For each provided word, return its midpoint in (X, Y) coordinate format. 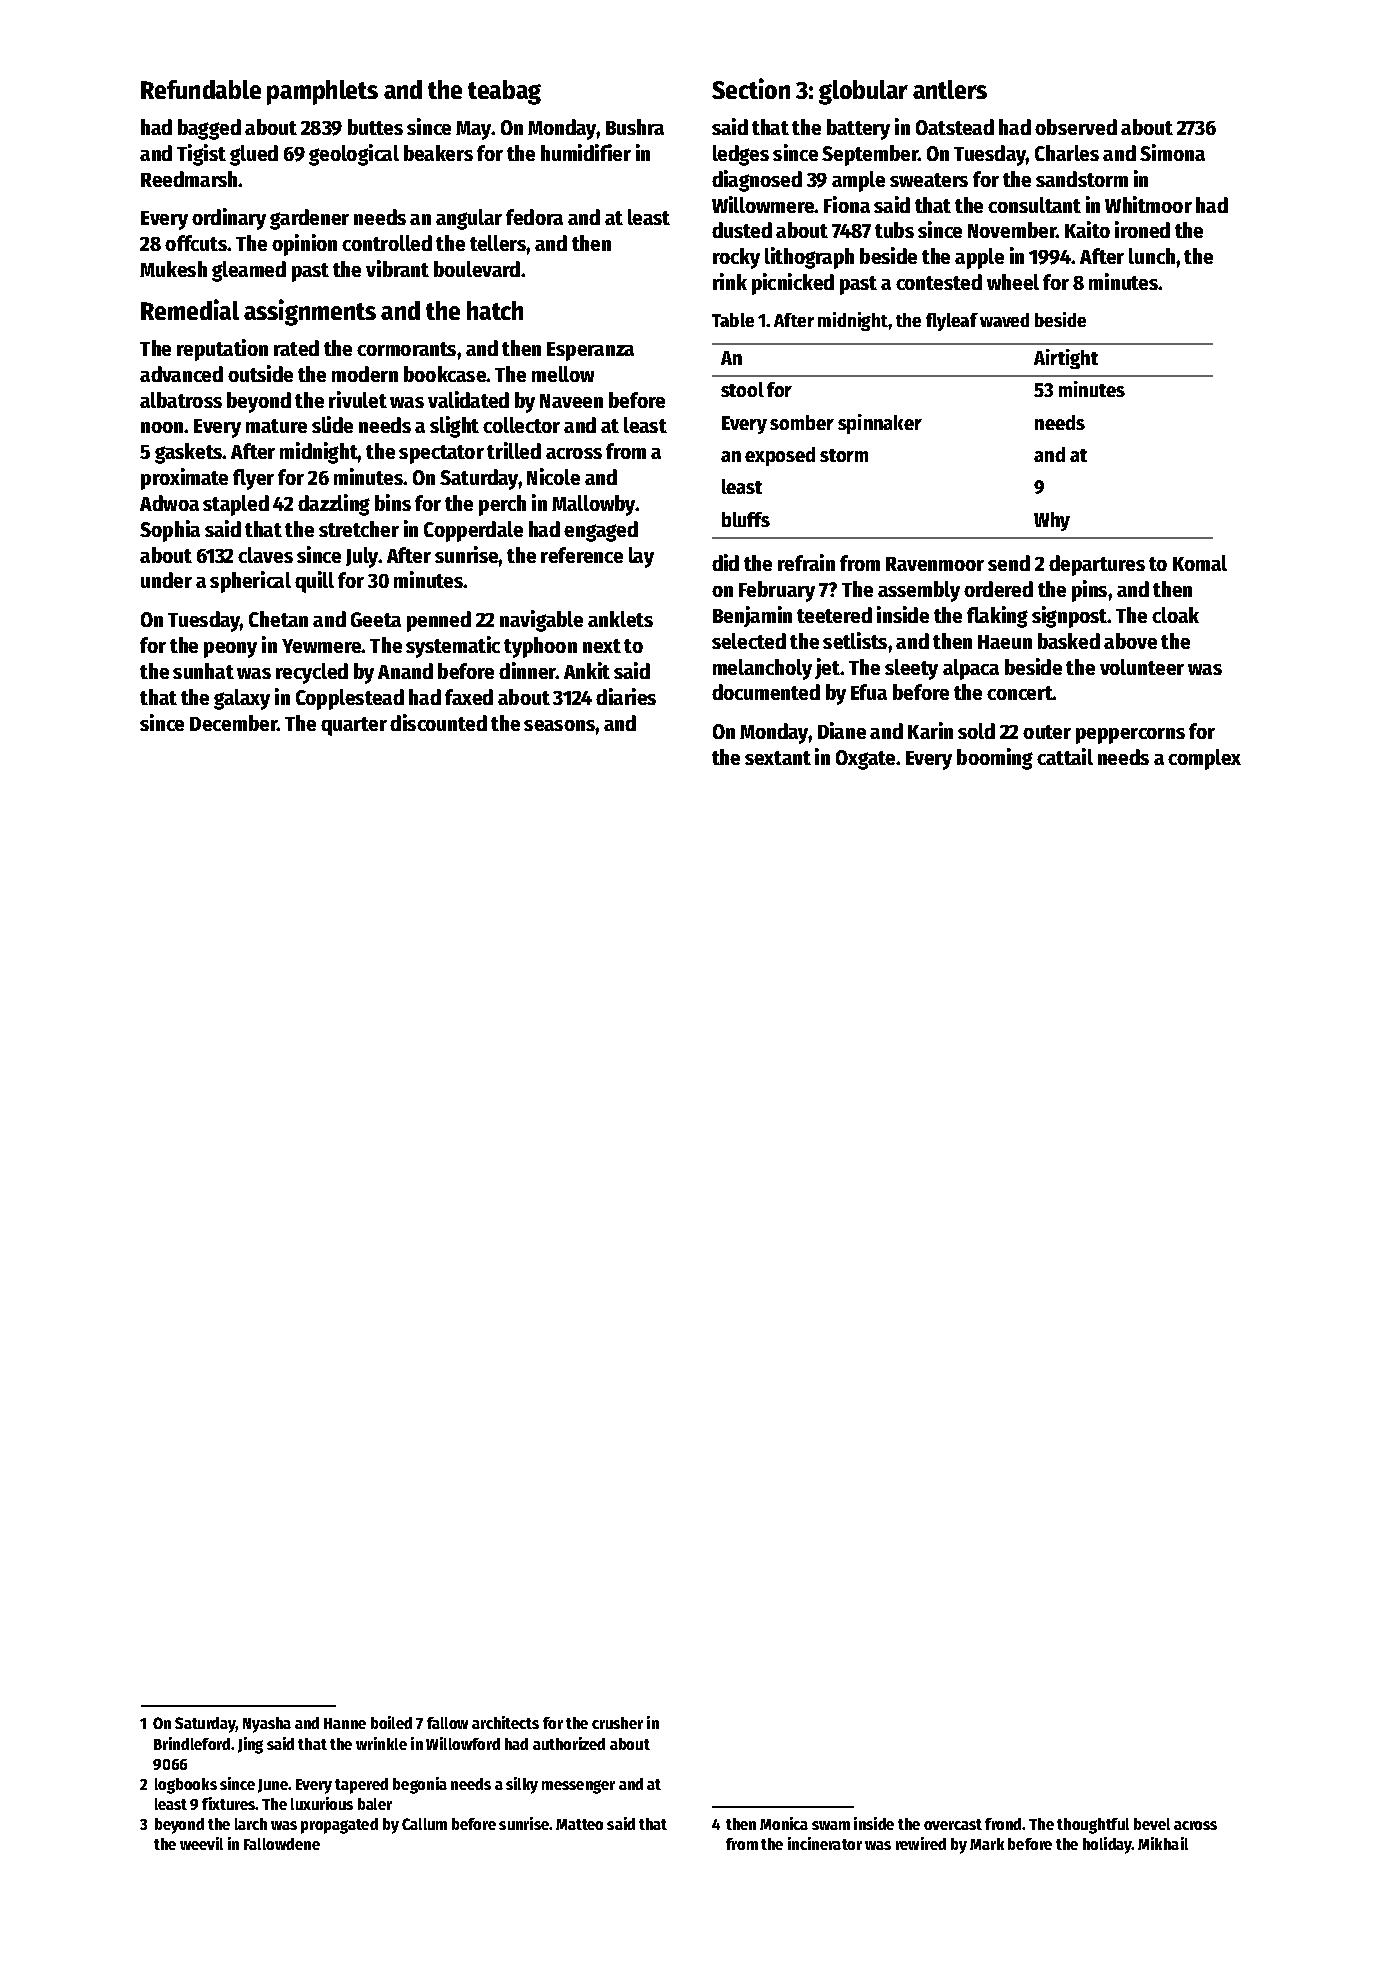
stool (742, 389)
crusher (617, 1723)
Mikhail (1163, 1843)
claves (265, 555)
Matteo (579, 1824)
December (233, 723)
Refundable (201, 89)
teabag (504, 92)
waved (1004, 320)
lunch (1152, 256)
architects (505, 1722)
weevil (201, 1843)
